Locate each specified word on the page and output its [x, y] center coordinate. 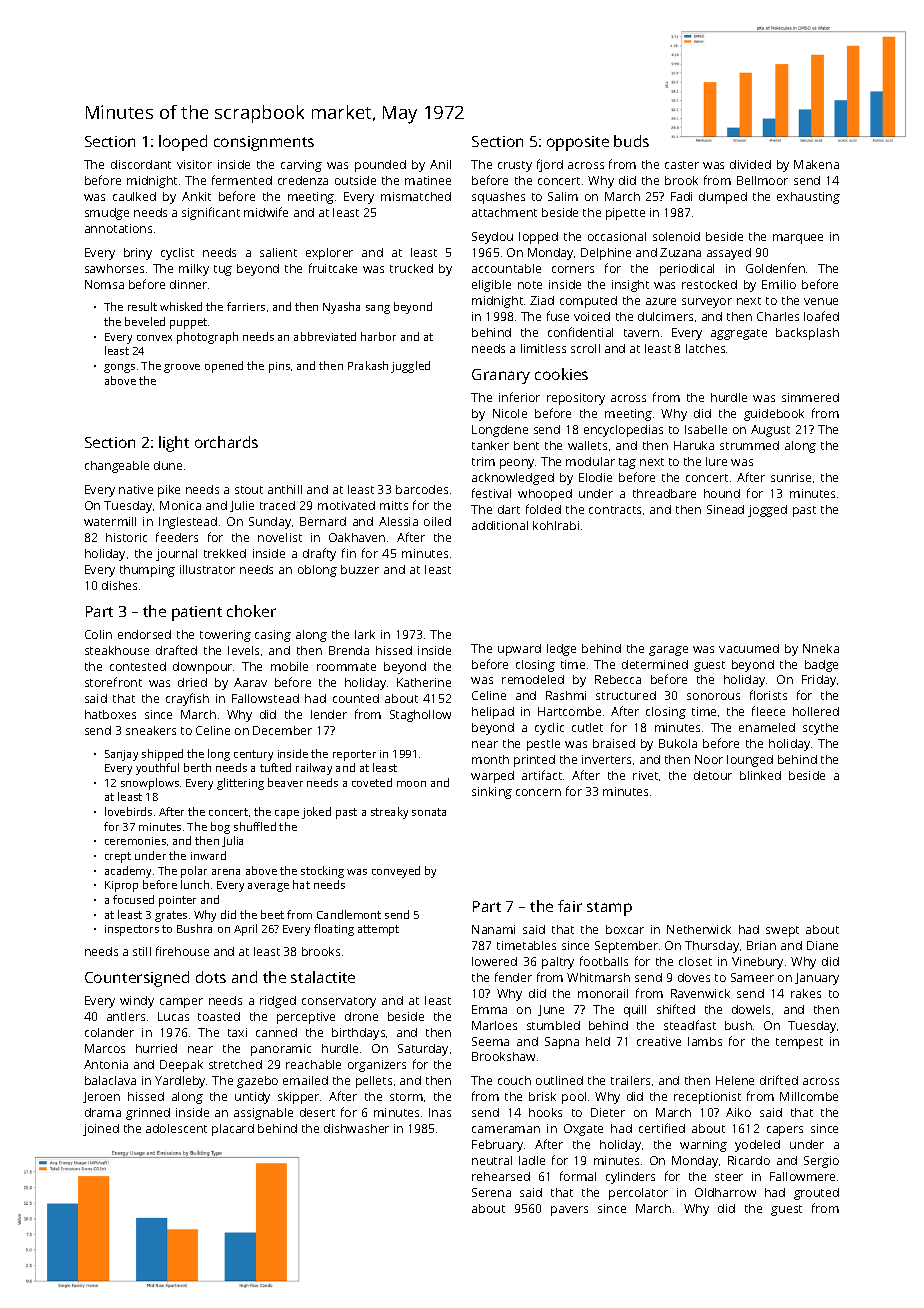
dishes [119, 585]
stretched [235, 1064]
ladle [532, 1160]
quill [635, 1011]
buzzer [360, 569]
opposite [578, 143]
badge [821, 666]
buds [631, 141]
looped [183, 143]
